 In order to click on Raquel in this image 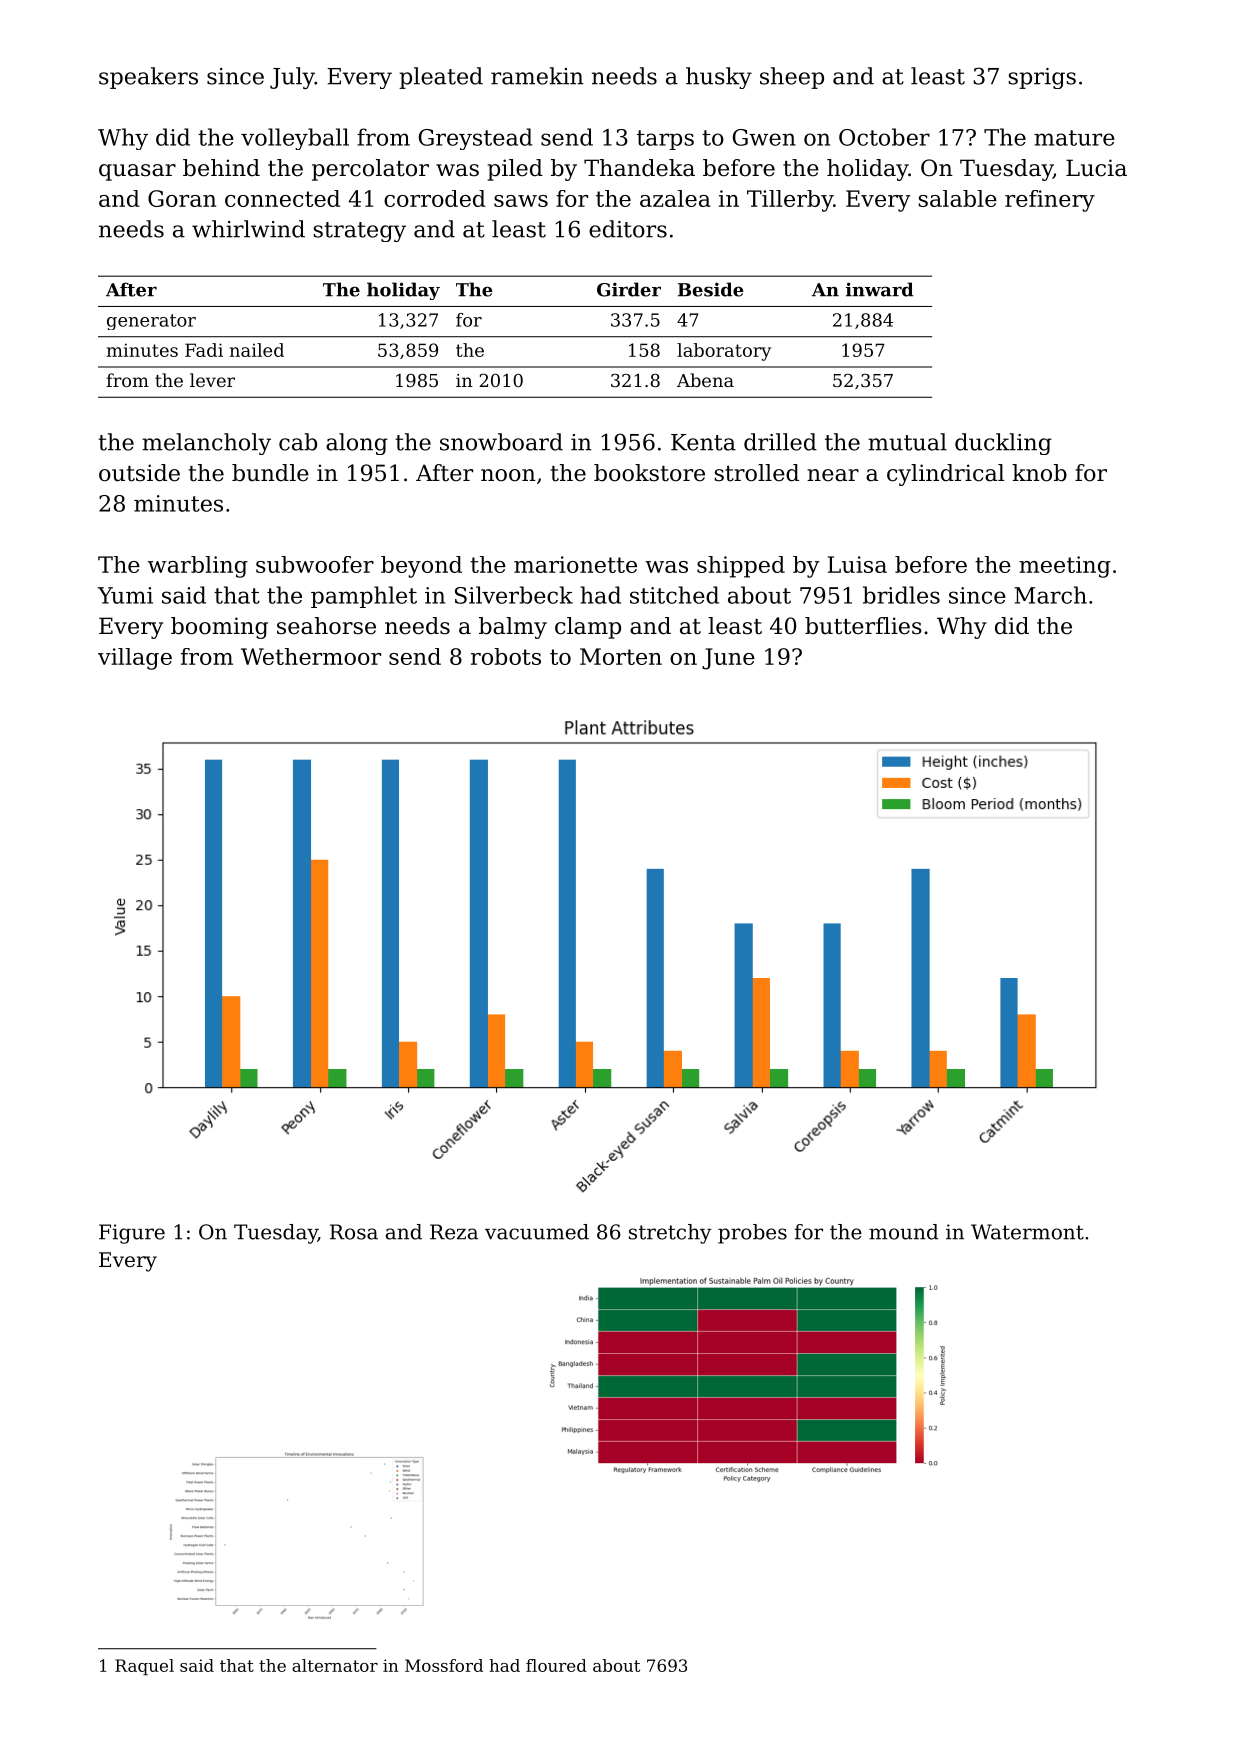, I will do `click(144, 1667)`.
